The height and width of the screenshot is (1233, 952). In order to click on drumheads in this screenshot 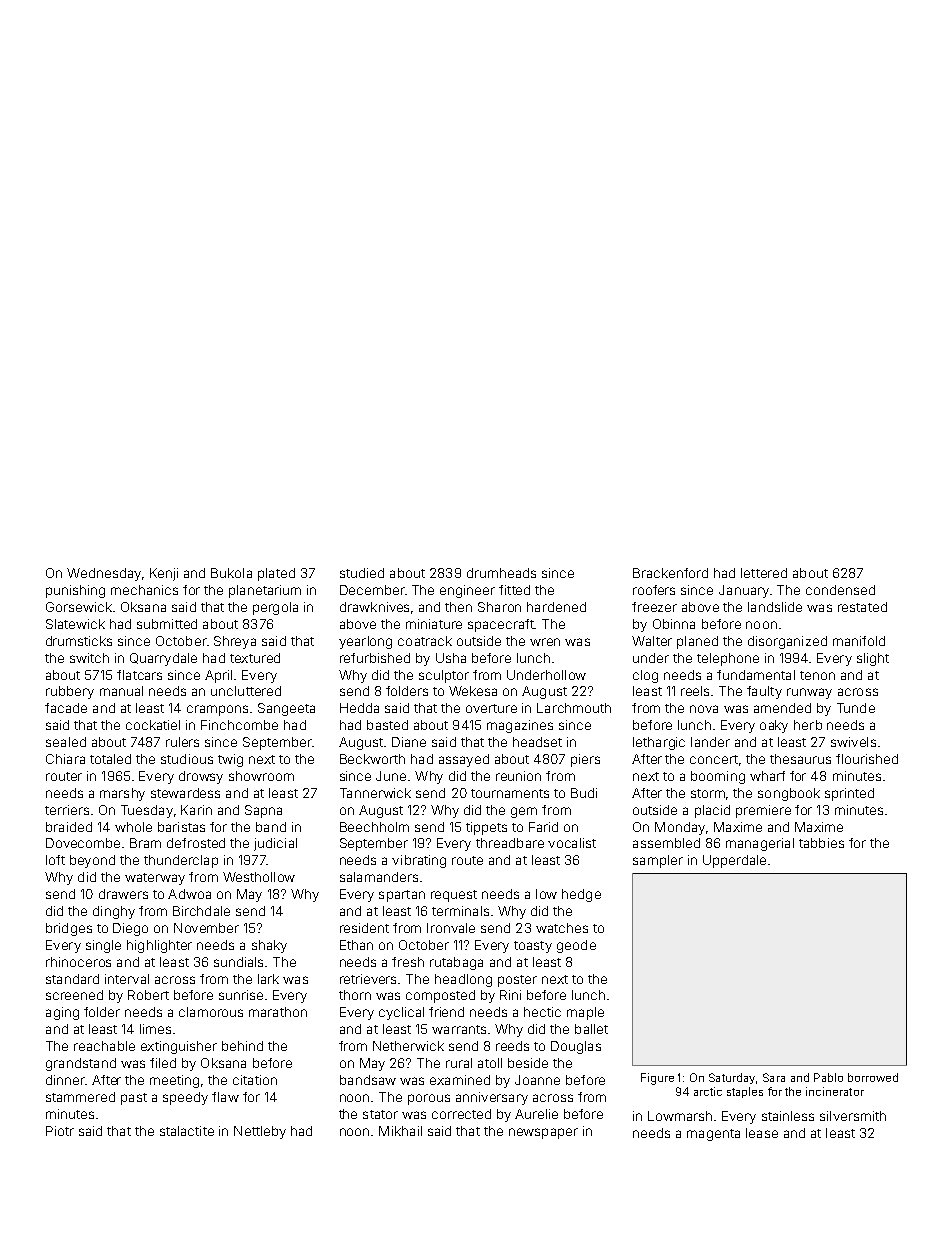, I will do `click(501, 573)`.
